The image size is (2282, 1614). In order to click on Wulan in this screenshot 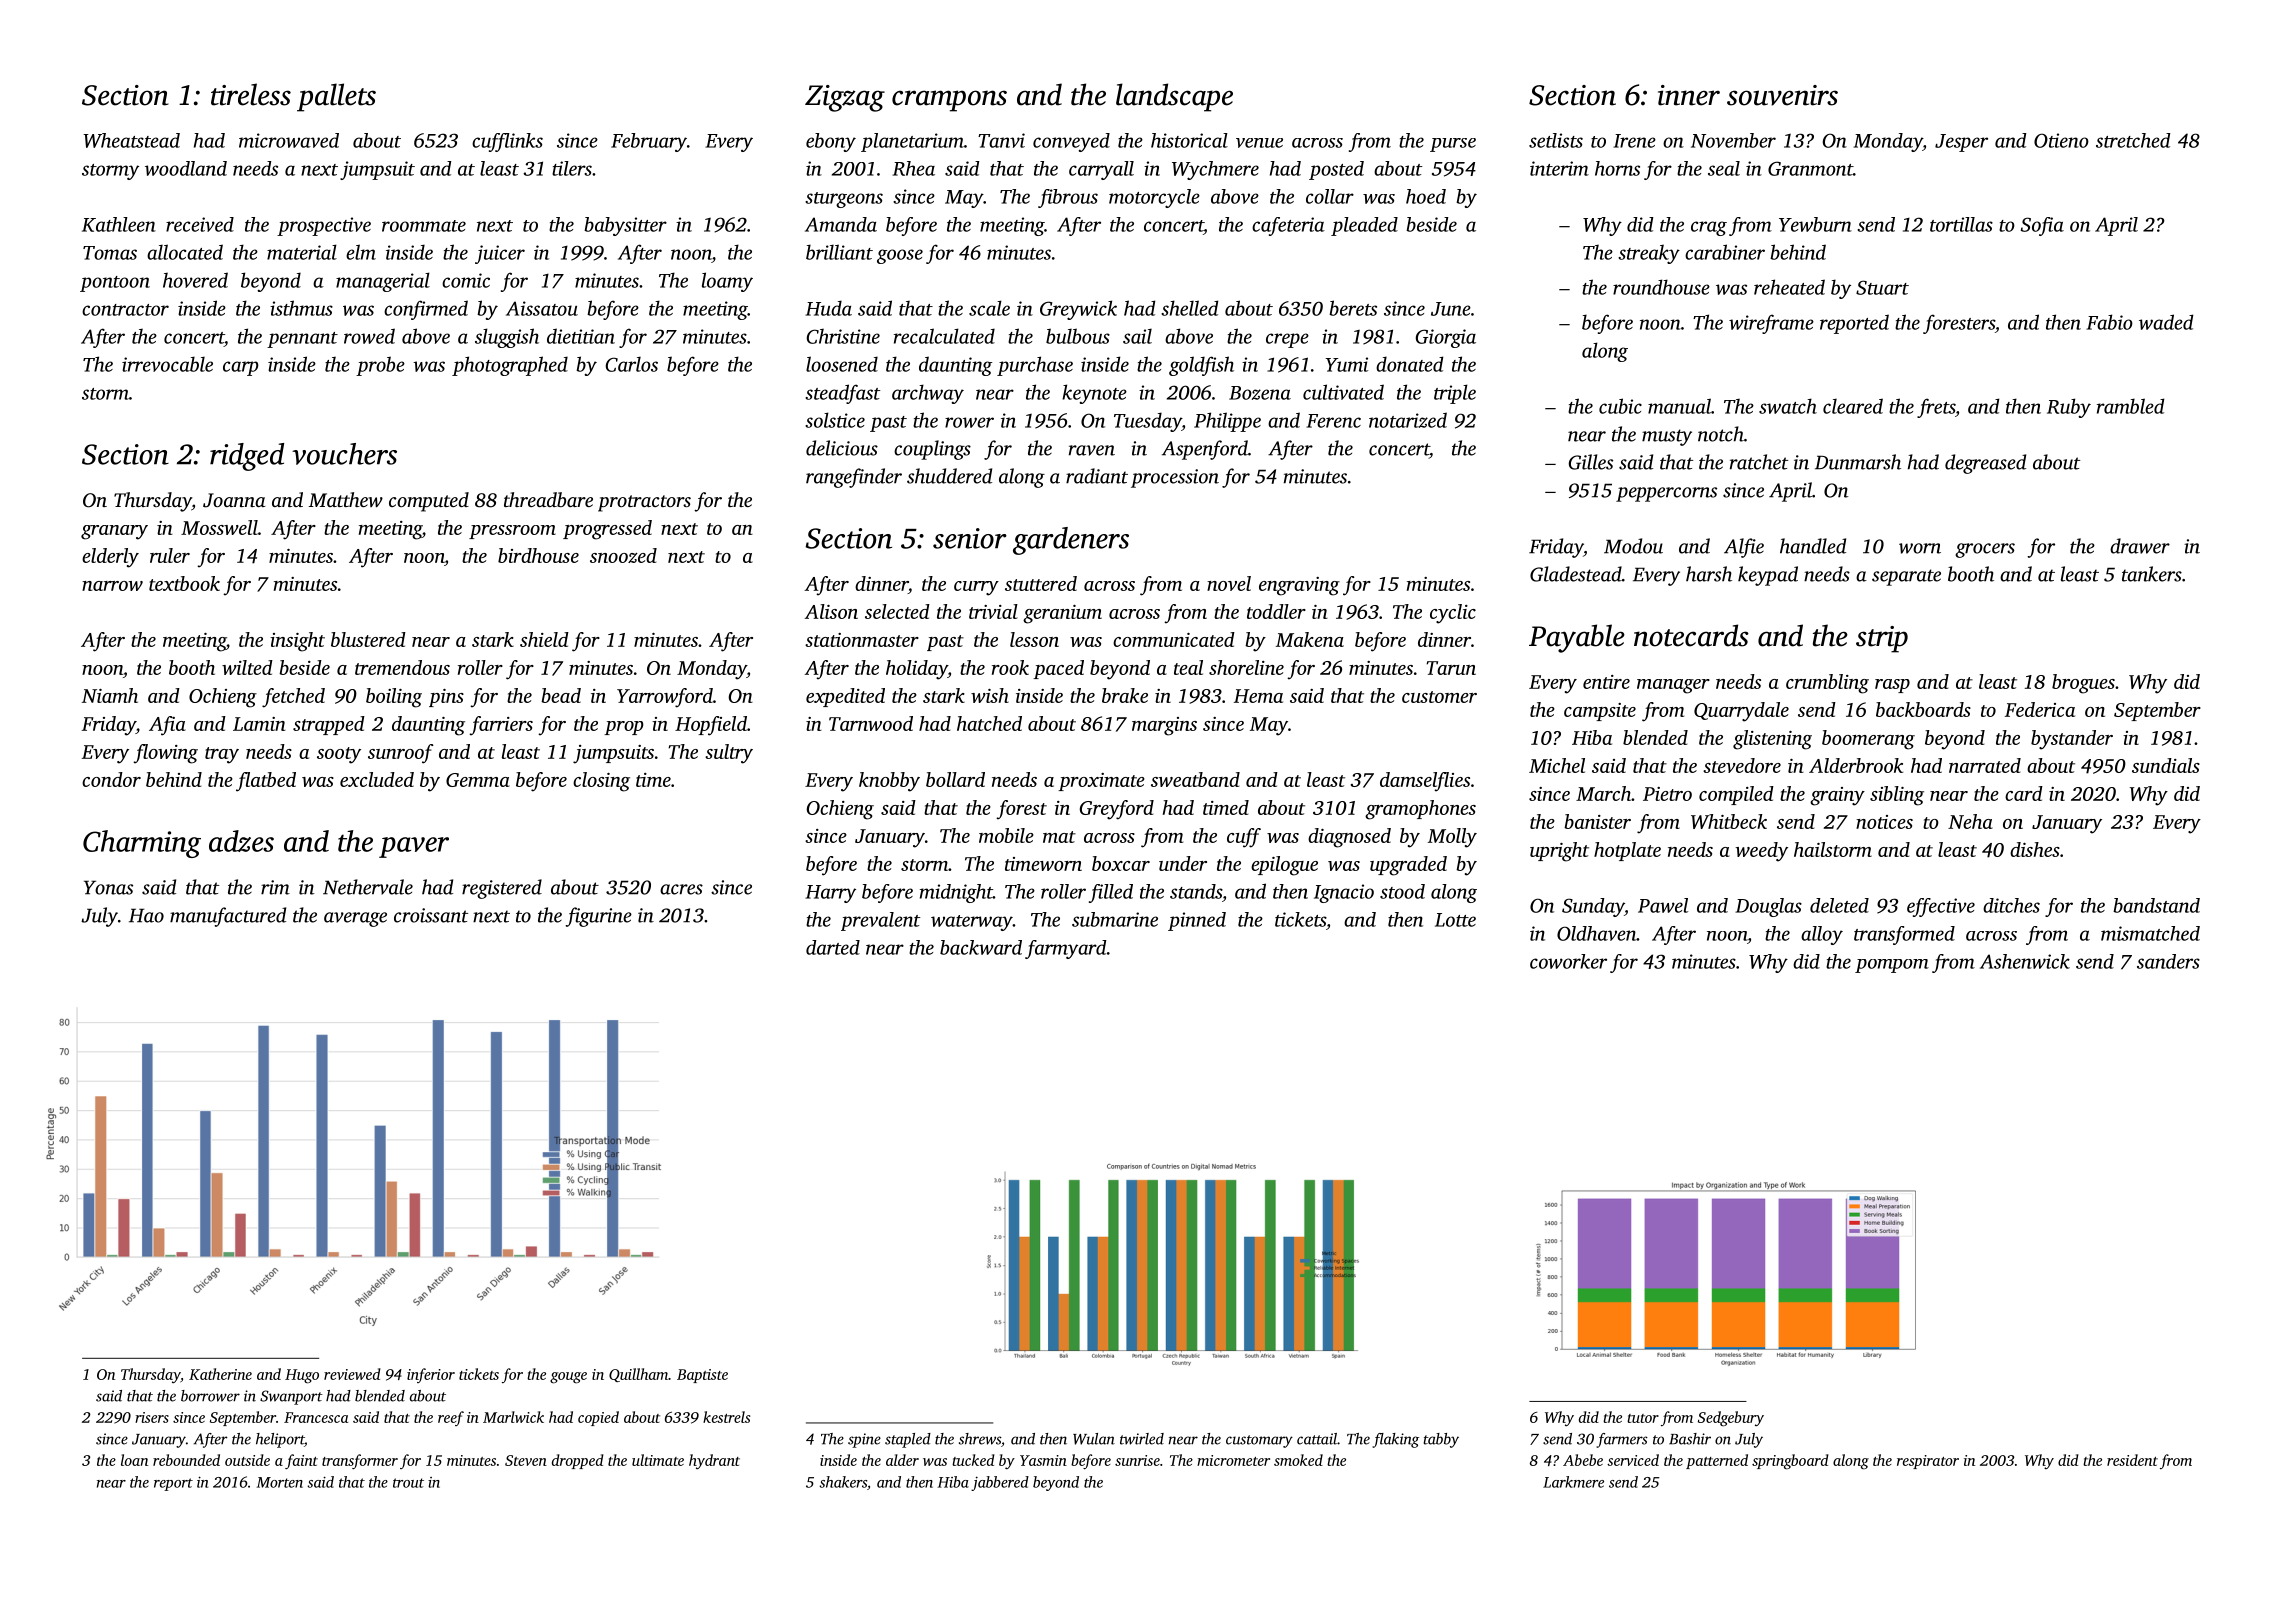, I will do `click(1094, 1439)`.
